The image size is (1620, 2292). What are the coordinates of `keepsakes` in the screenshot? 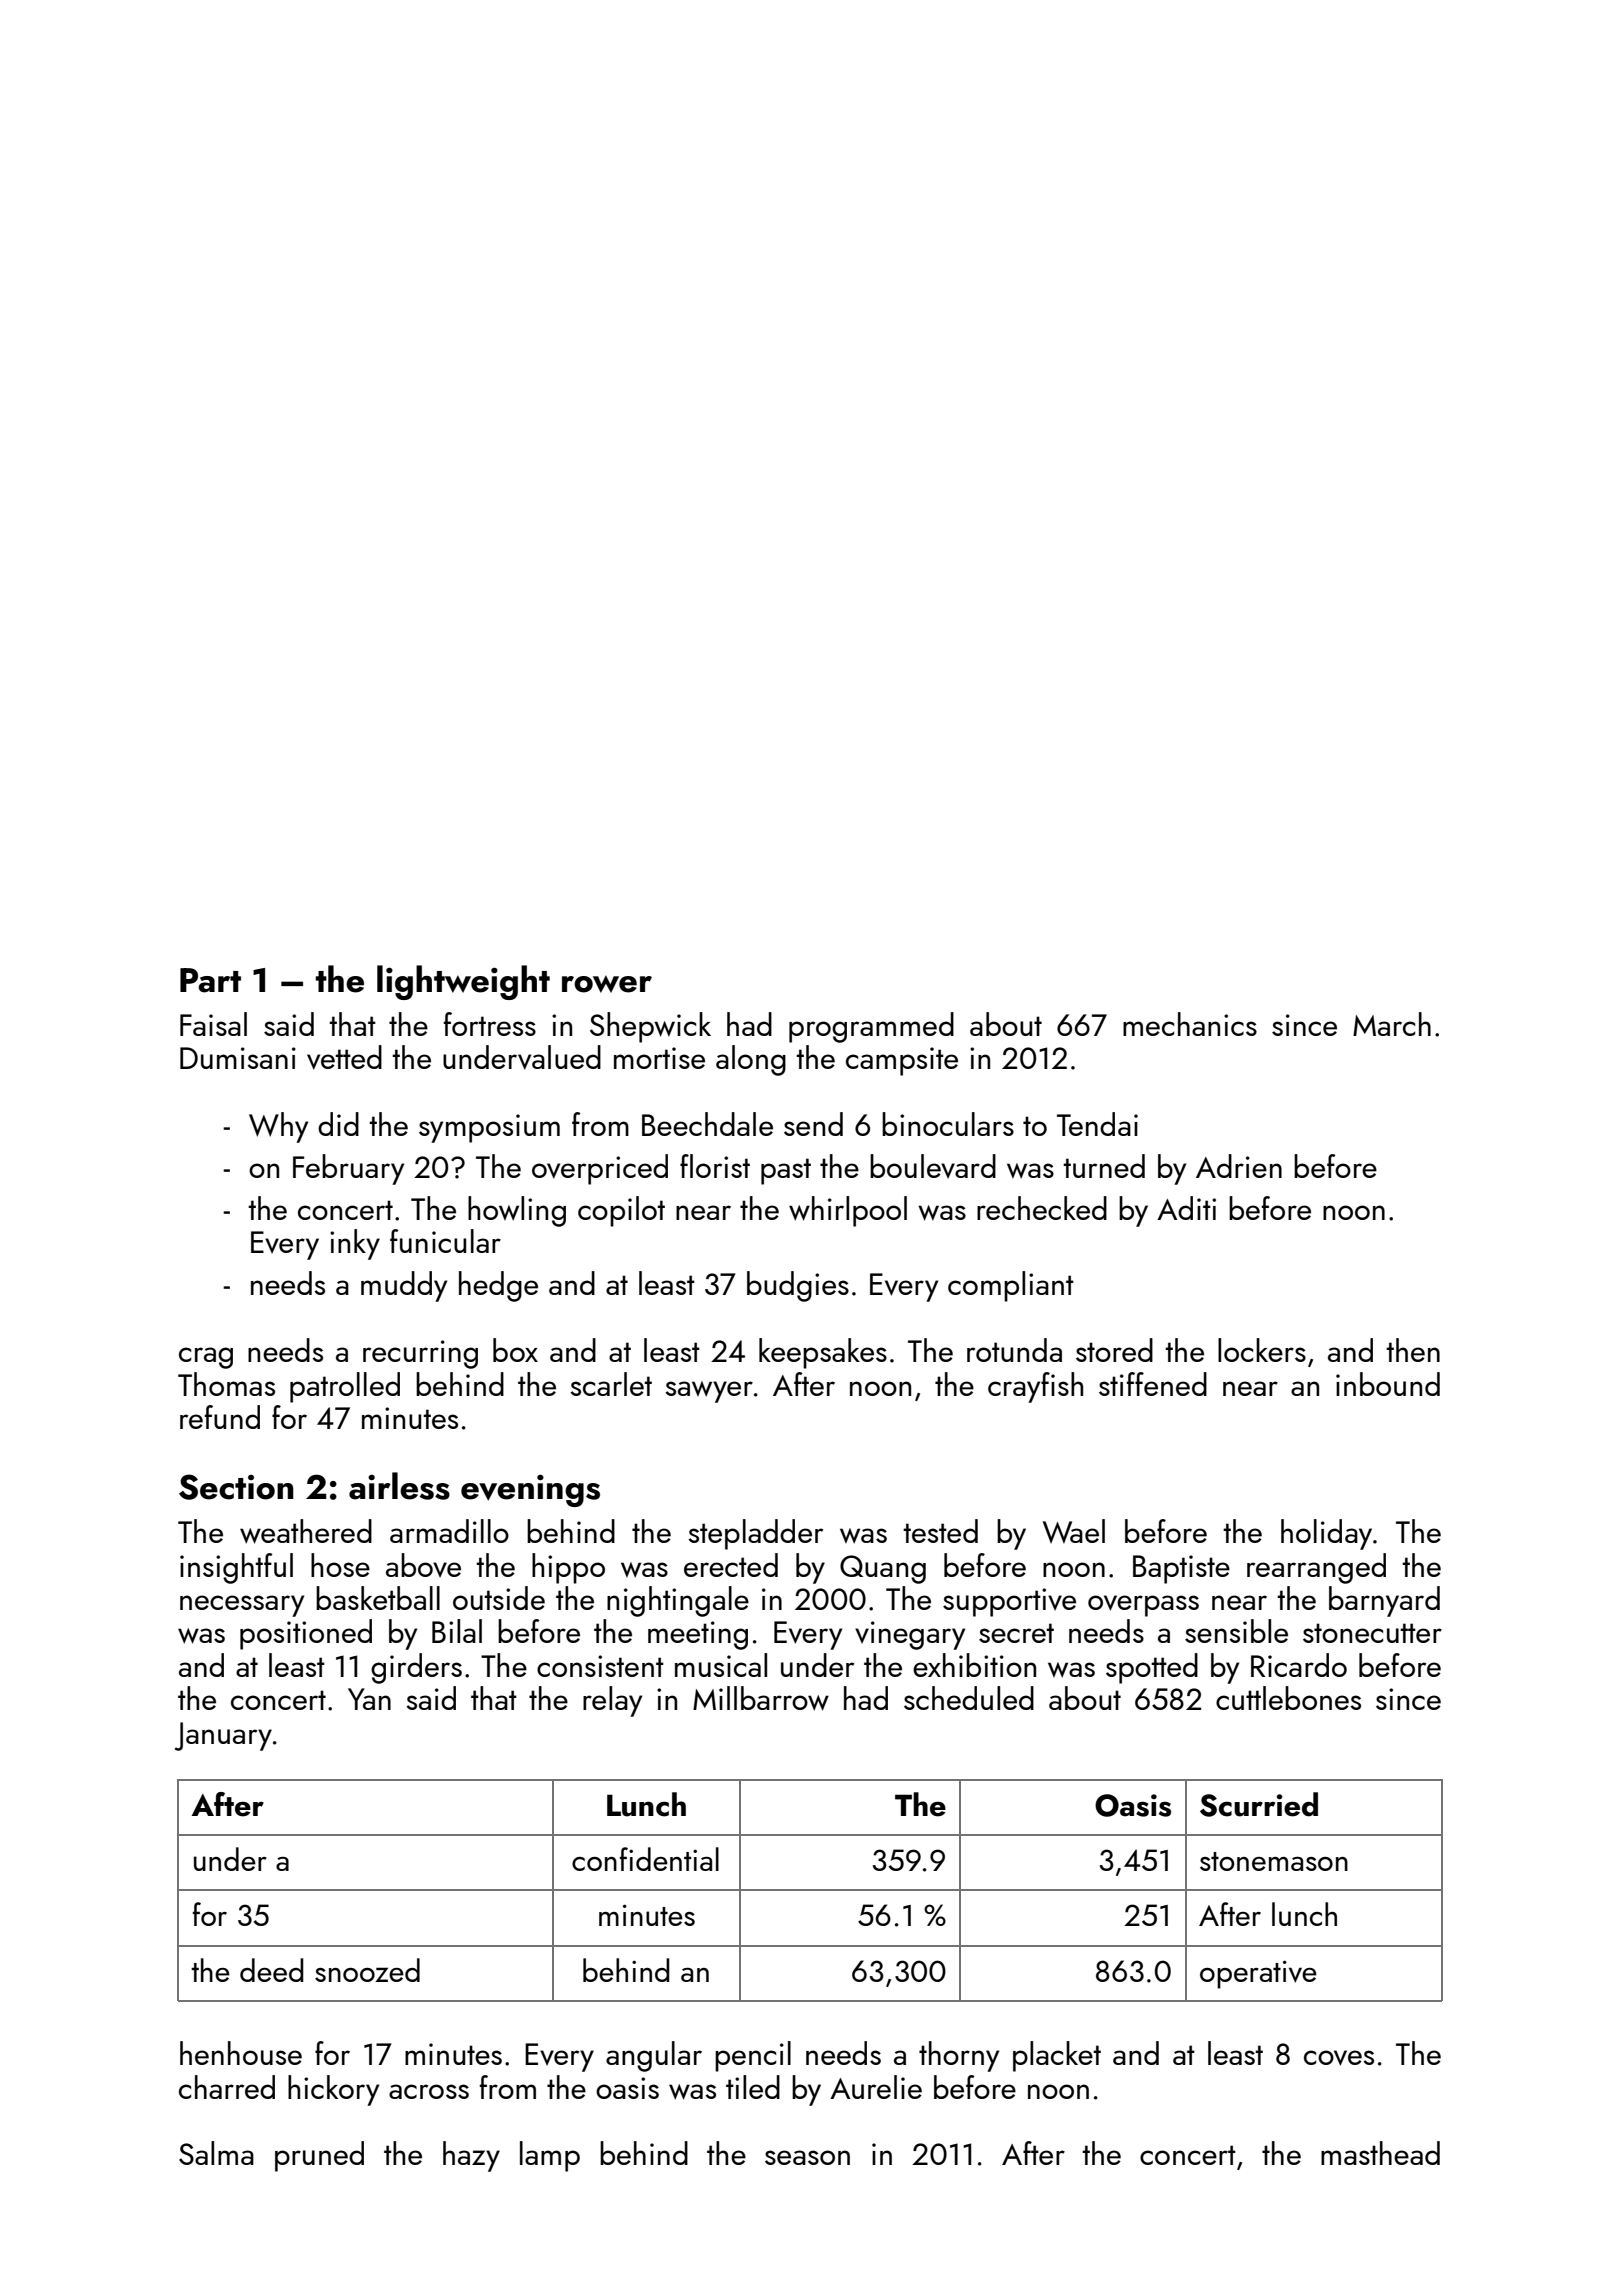 It's located at (823, 1353).
